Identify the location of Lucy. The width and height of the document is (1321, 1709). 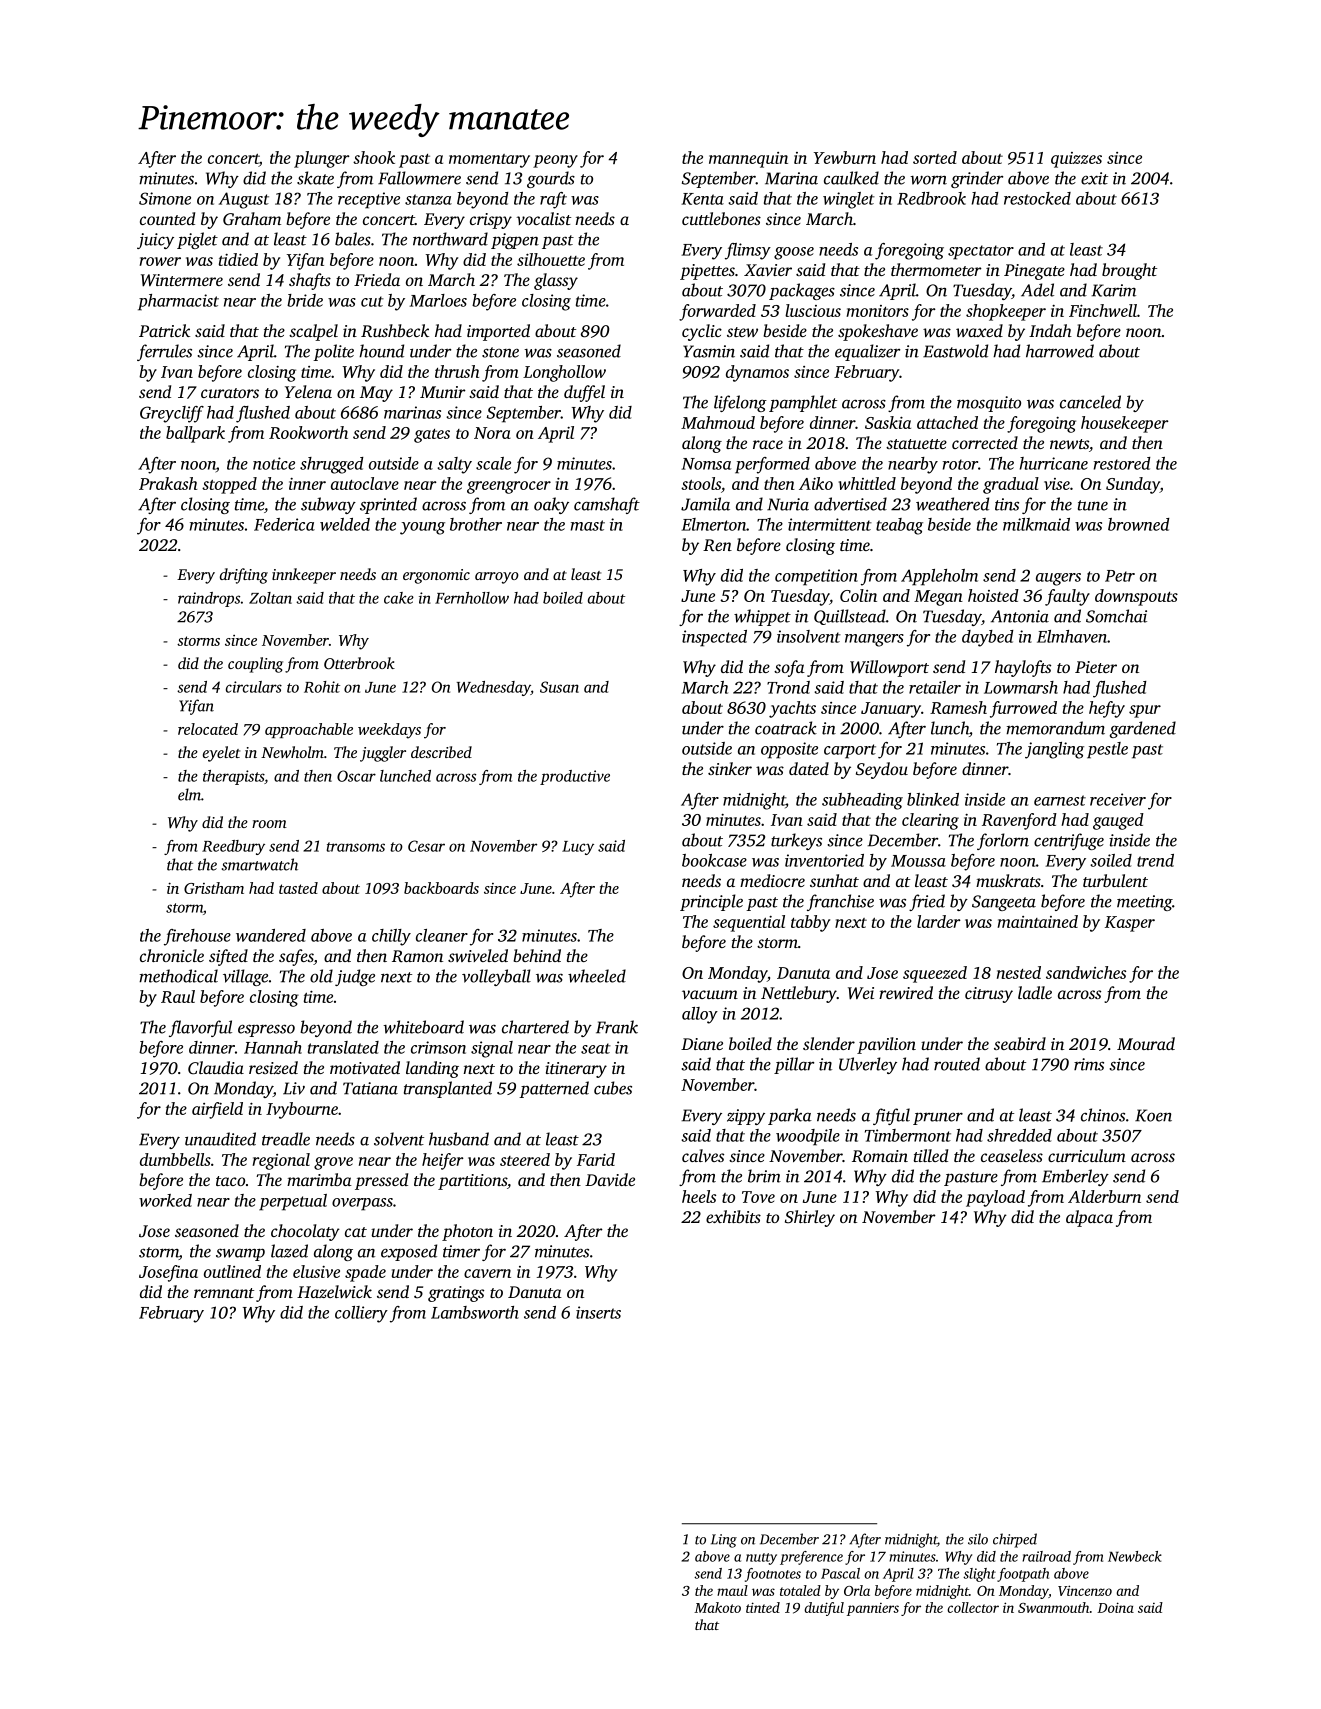
(578, 848).
